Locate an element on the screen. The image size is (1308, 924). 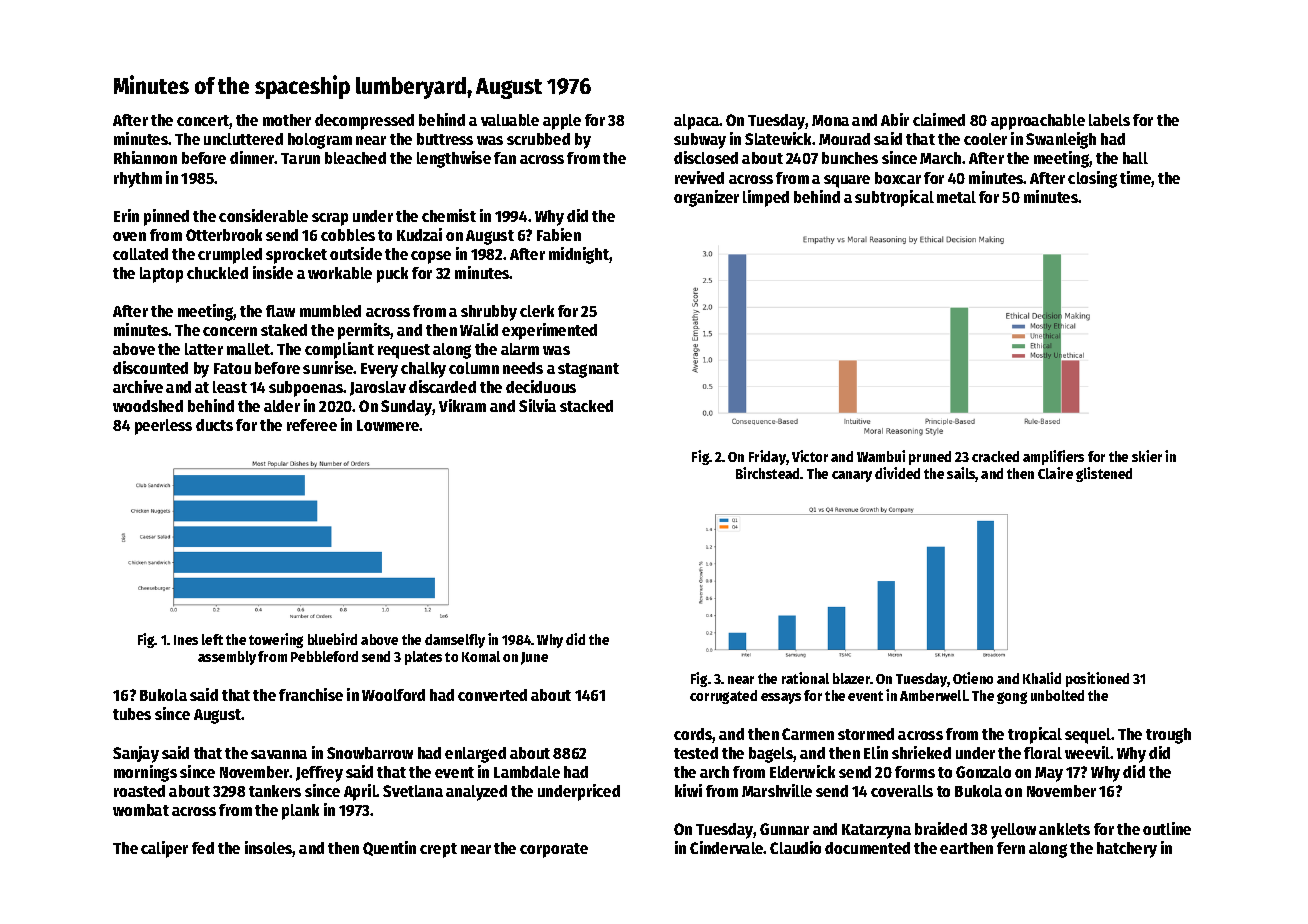
Silvia is located at coordinates (537, 405).
